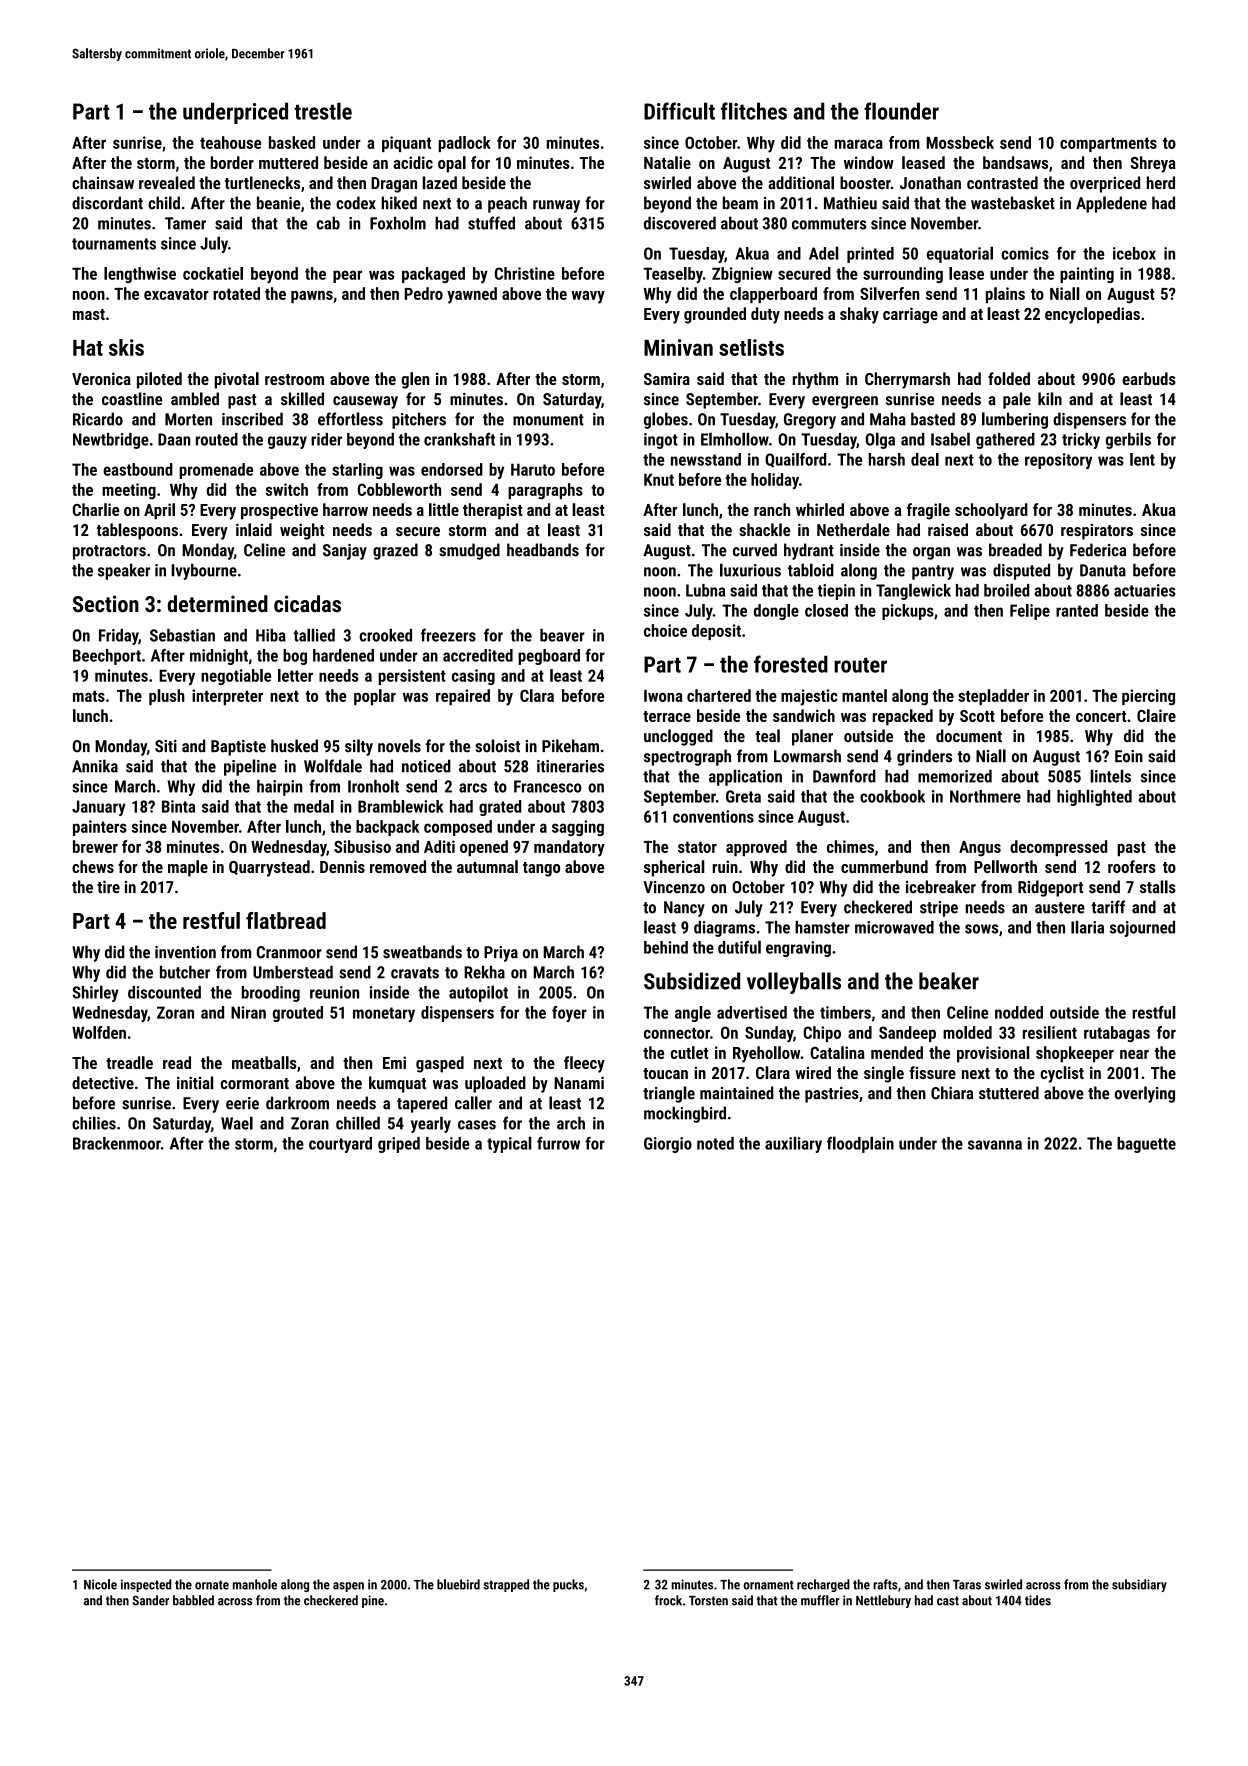  Describe the element at coordinates (1134, 253) in the screenshot. I see `icebox` at that location.
